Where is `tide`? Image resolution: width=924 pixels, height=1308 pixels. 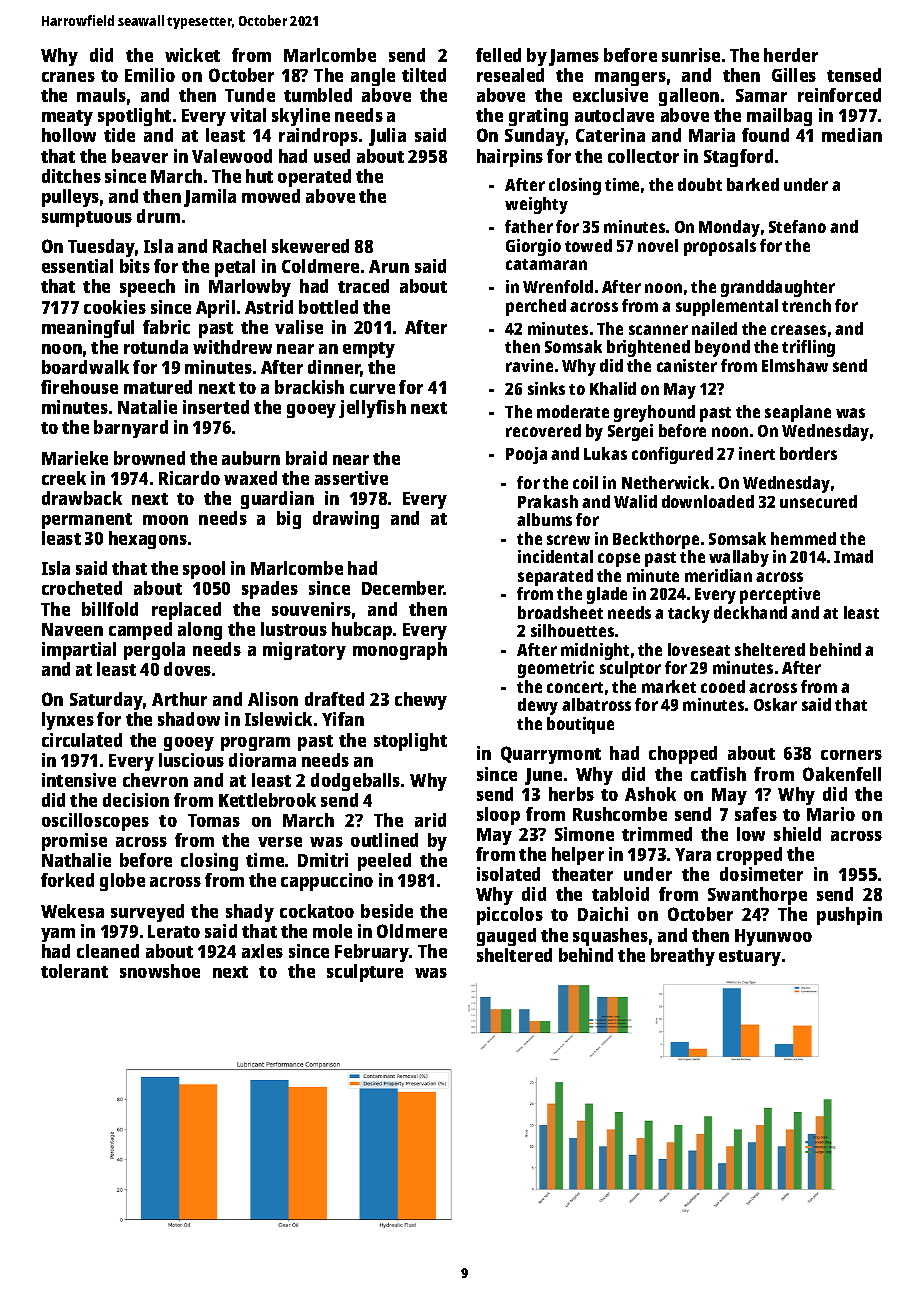
tide is located at coordinates (119, 135).
